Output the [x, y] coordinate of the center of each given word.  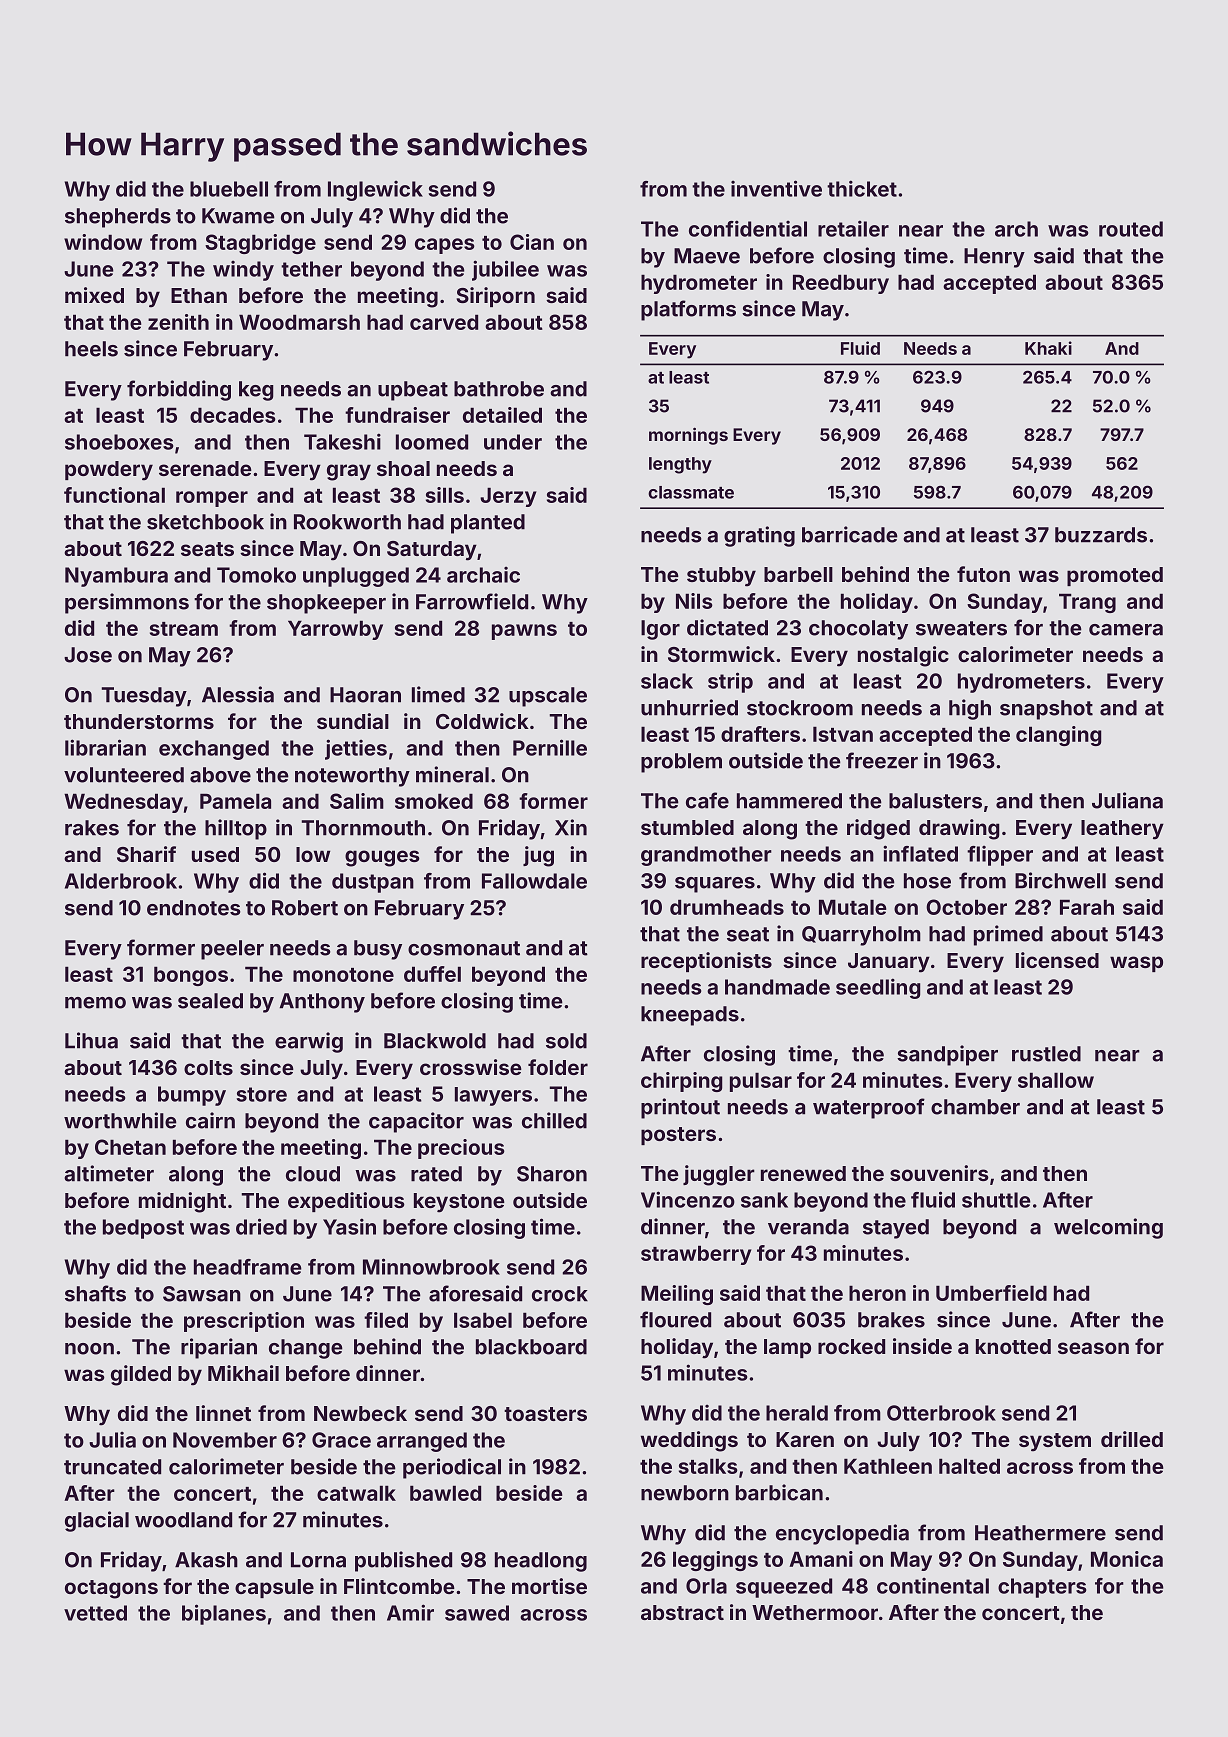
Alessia [238, 694]
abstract [682, 1612]
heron [877, 1293]
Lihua [91, 1040]
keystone [459, 1203]
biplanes [224, 1614]
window [103, 242]
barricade [850, 534]
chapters [1042, 1588]
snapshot [1046, 710]
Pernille [550, 747]
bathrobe [499, 389]
